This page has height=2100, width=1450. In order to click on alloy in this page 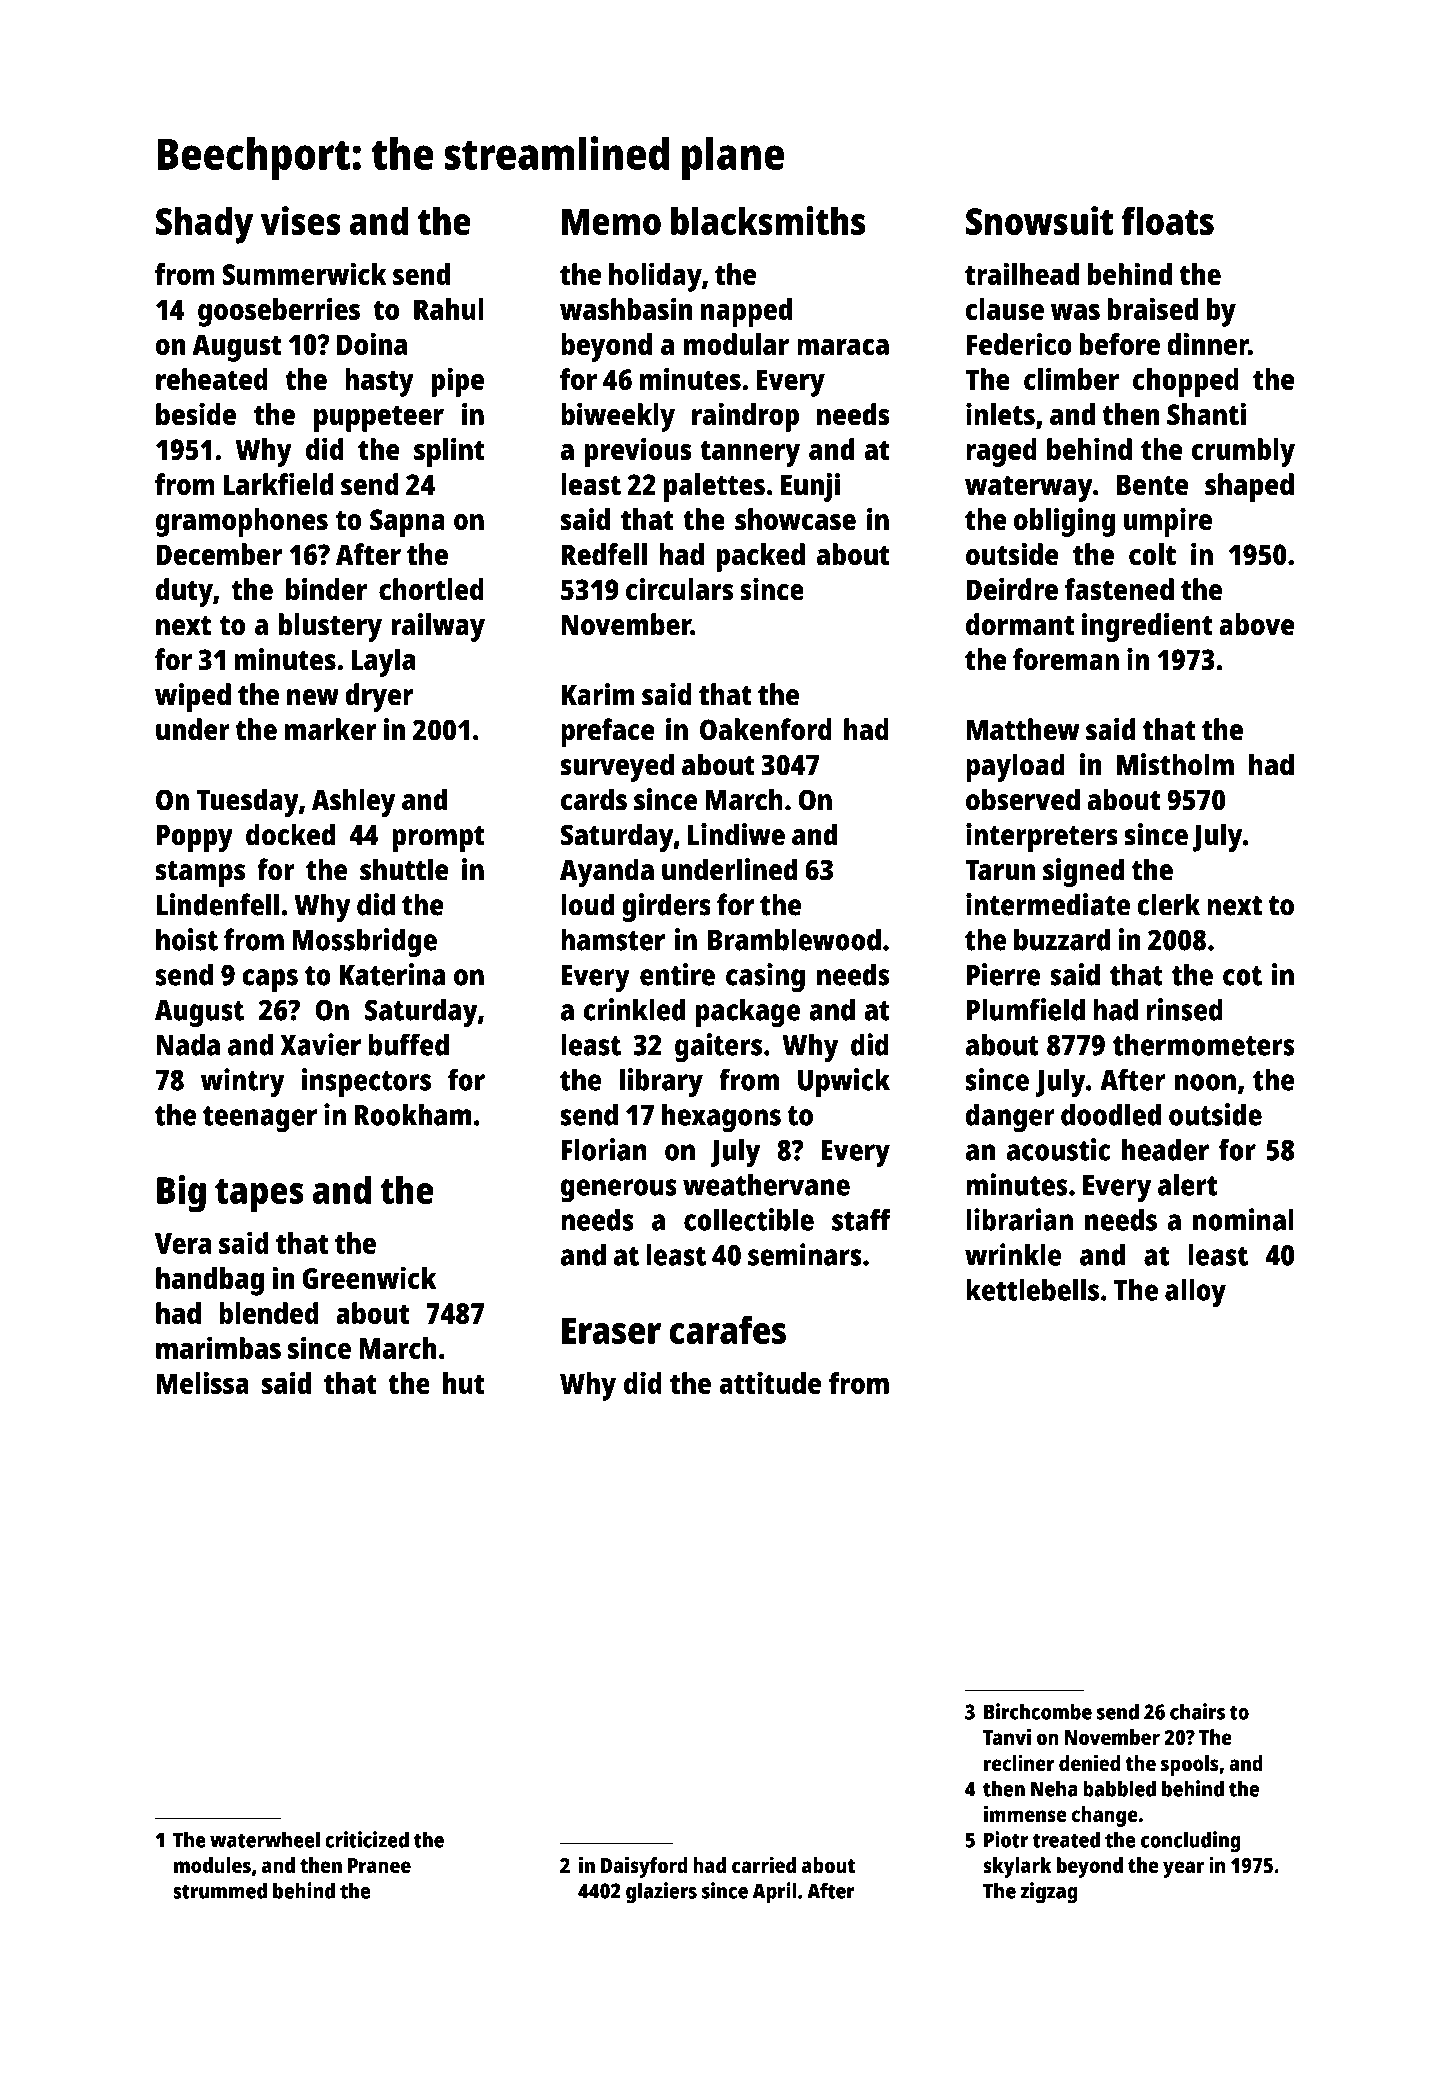, I will do `click(1195, 1293)`.
